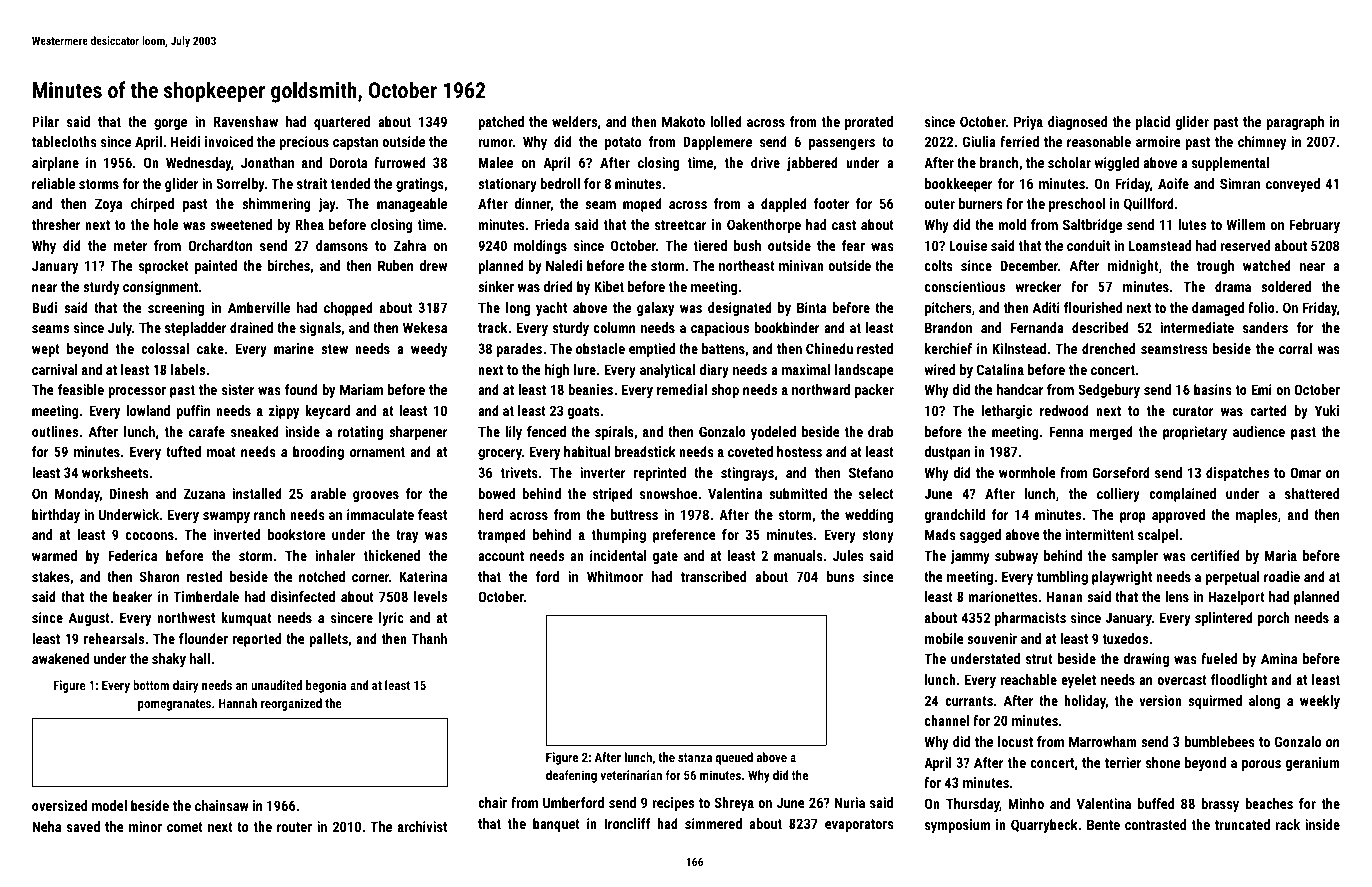 The image size is (1372, 887). I want to click on inhaler, so click(335, 555).
